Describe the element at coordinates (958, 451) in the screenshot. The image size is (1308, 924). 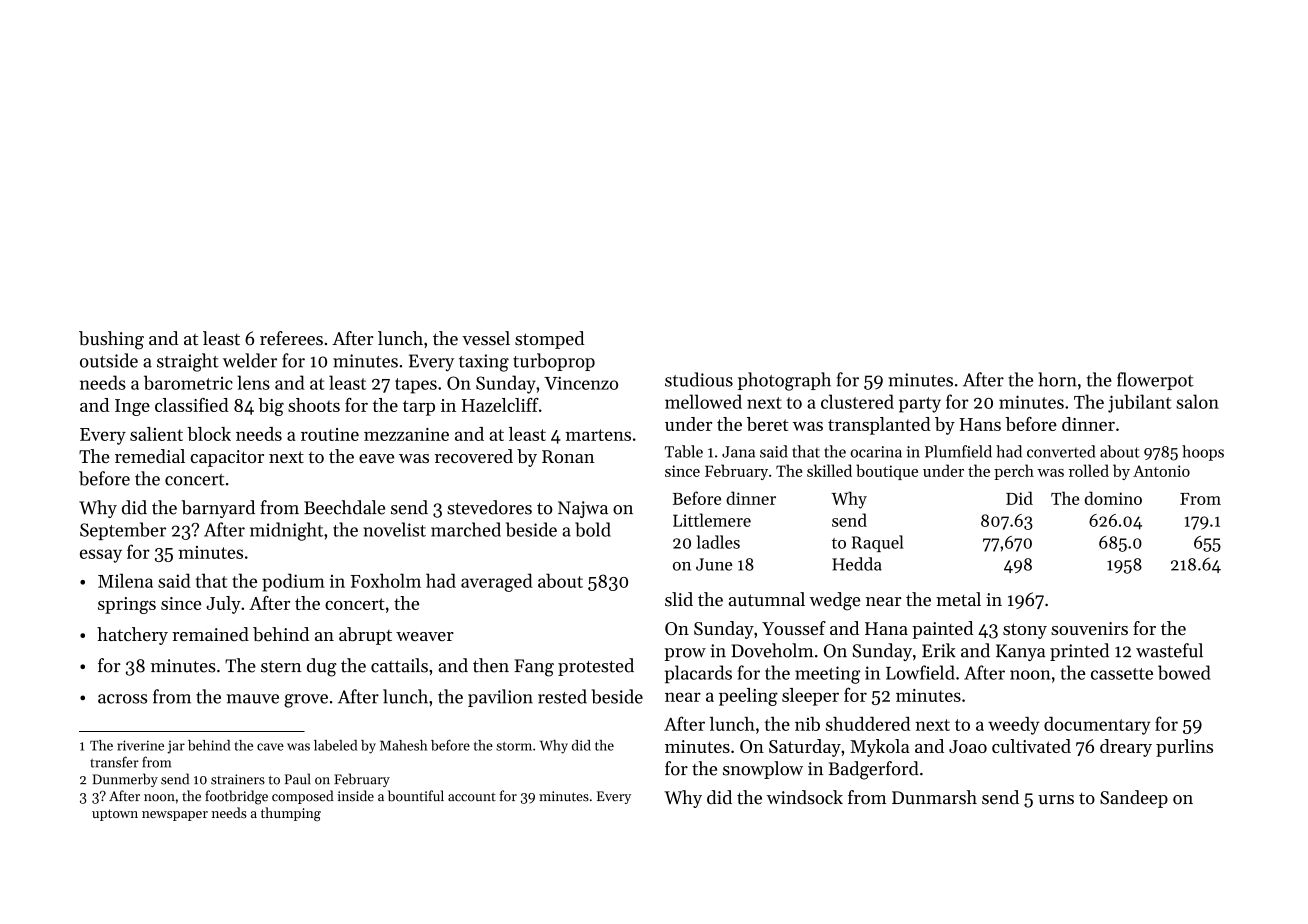
I see `Plumfield` at that location.
